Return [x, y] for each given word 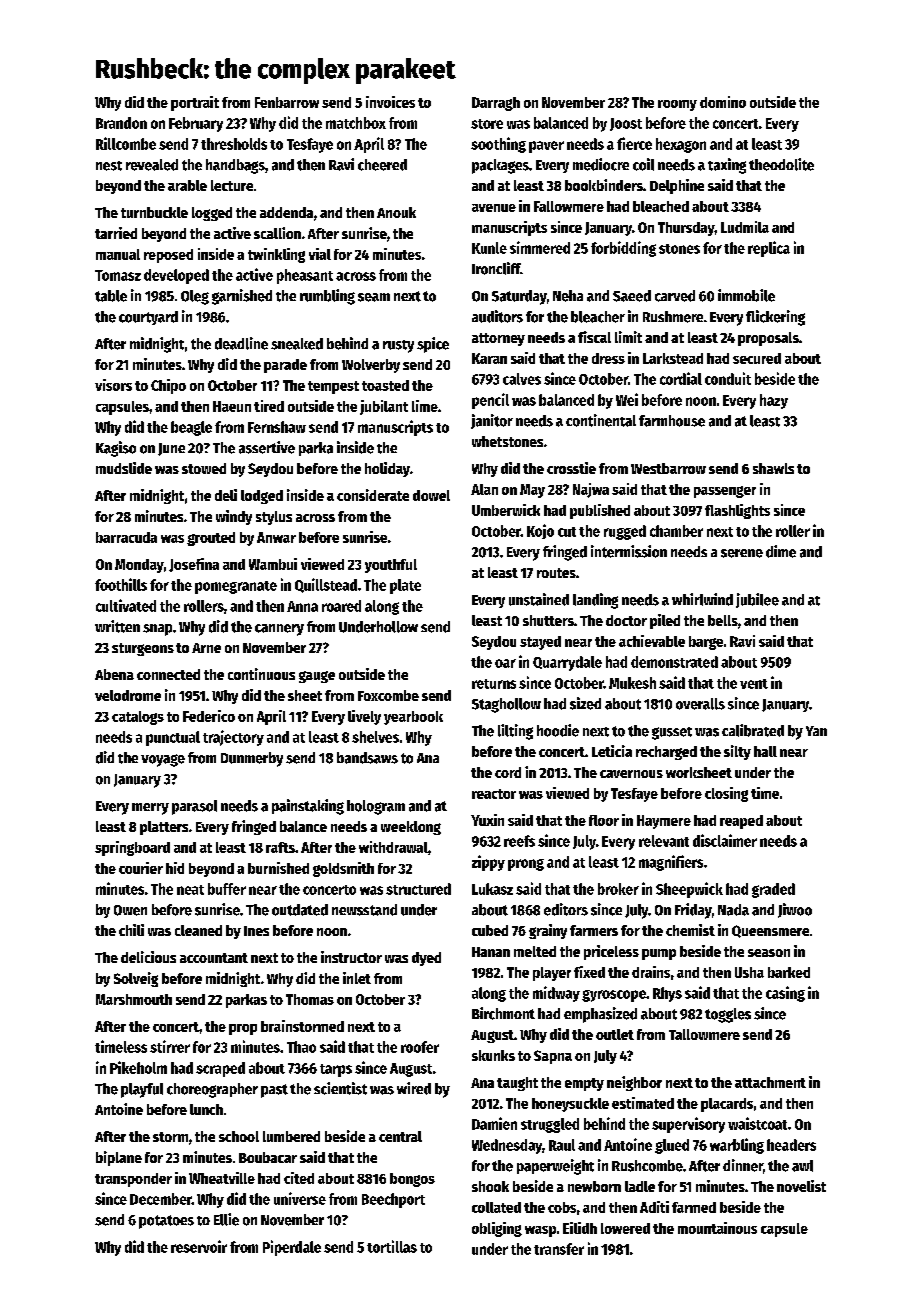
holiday [387, 469]
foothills [121, 584]
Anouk [396, 212]
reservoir [199, 1246]
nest [109, 166]
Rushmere [673, 317]
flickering [775, 318]
